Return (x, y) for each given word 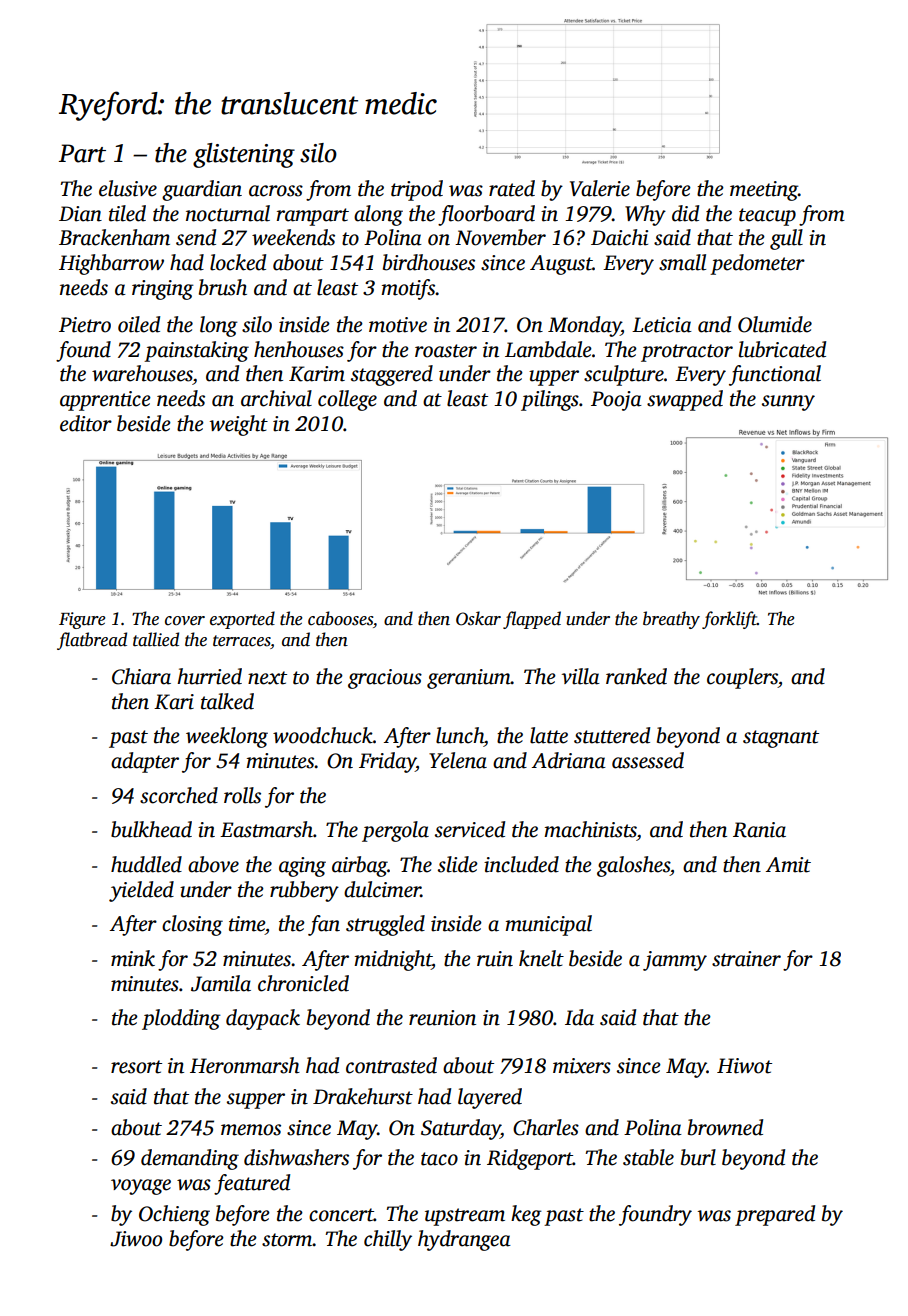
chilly (388, 1240)
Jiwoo (136, 1239)
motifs (408, 289)
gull (786, 239)
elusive (128, 188)
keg (526, 1215)
